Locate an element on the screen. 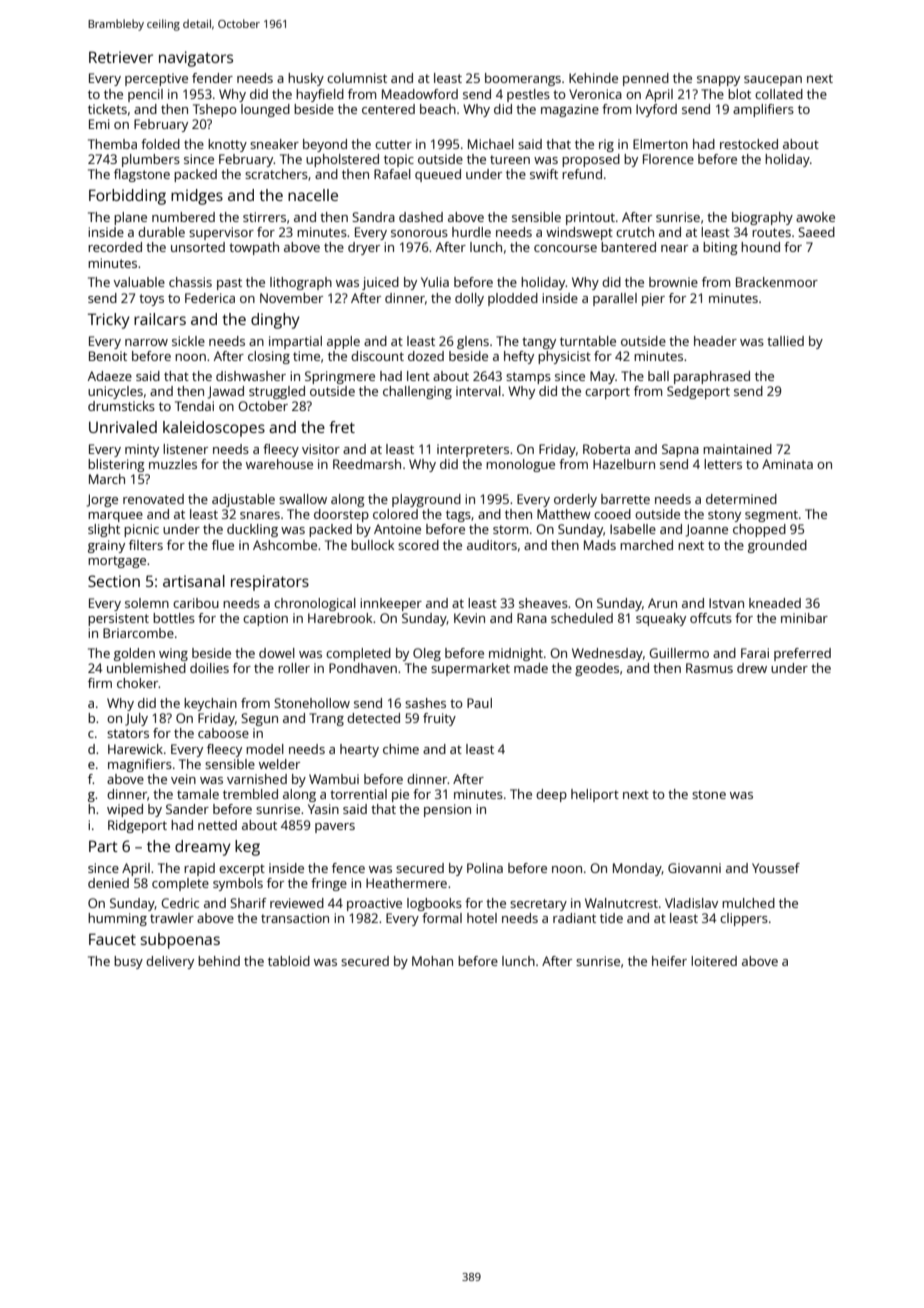  navigators is located at coordinates (196, 59).
